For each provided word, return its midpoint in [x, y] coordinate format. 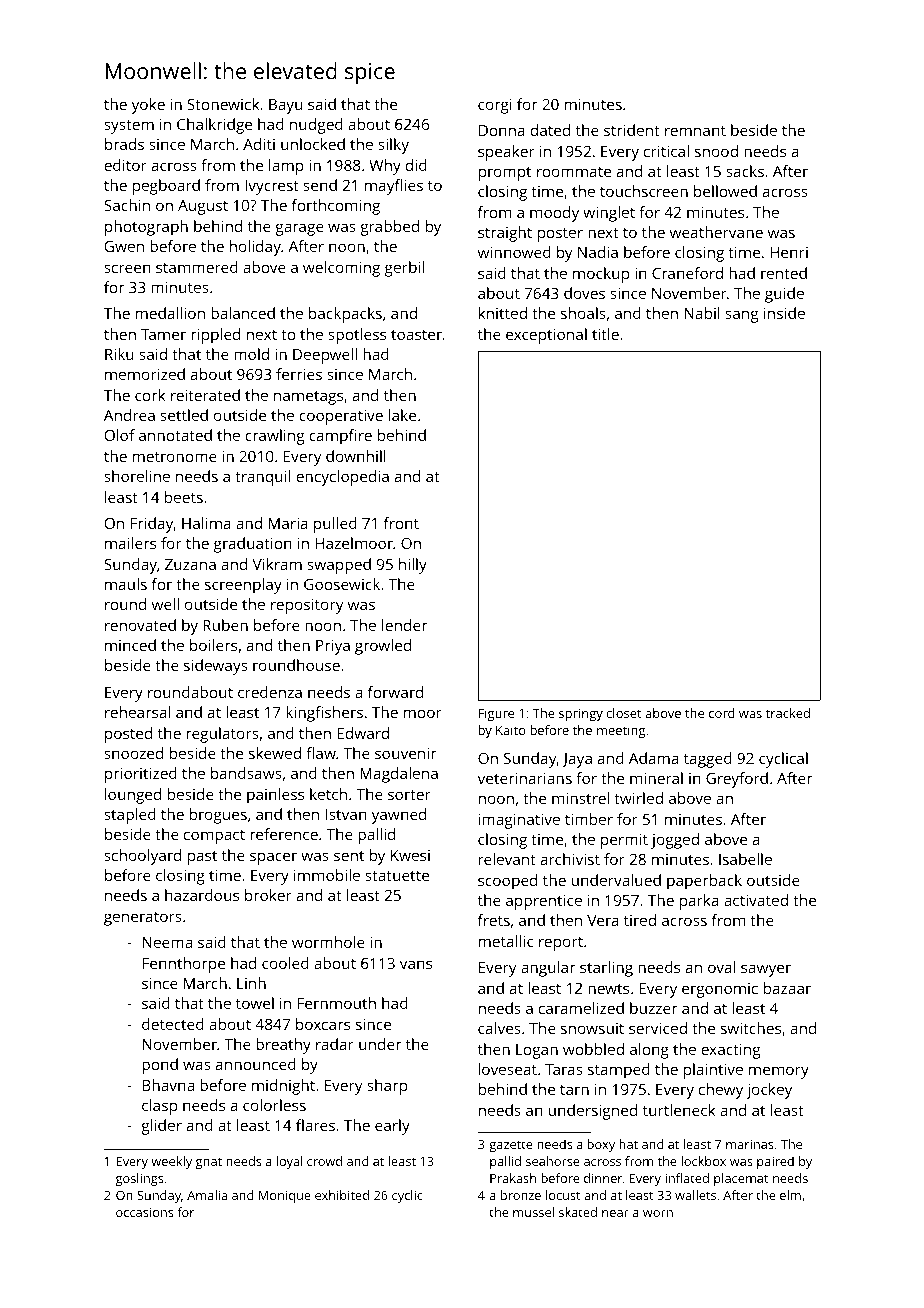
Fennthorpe [184, 965]
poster [560, 235]
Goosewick [342, 584]
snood [716, 151]
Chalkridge [214, 126]
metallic [506, 941]
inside [784, 313]
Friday [152, 525]
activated [756, 900]
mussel [533, 1212]
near [615, 1213]
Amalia [207, 1195]
